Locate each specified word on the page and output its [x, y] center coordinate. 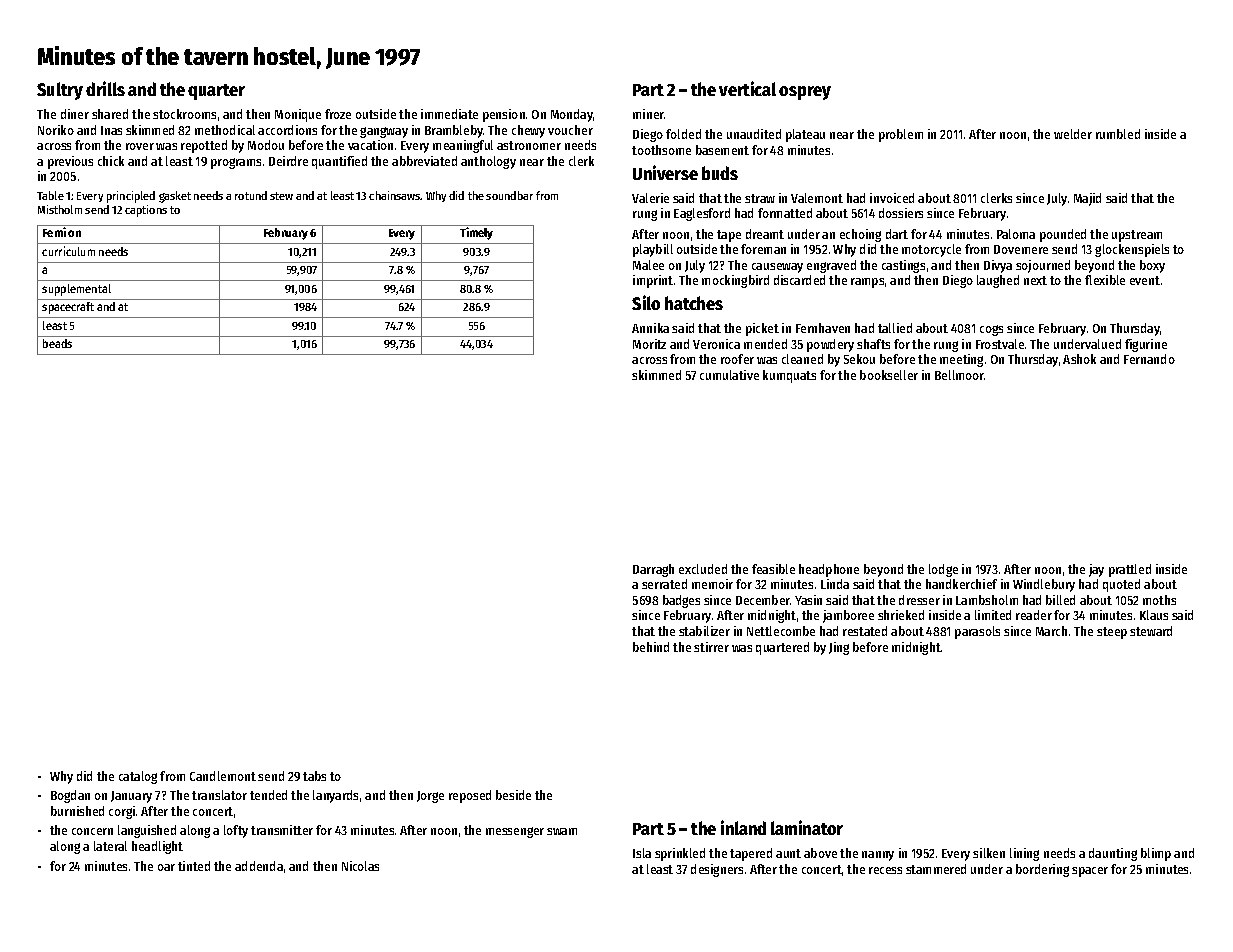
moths [1159, 600]
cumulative [729, 375]
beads [57, 343]
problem [901, 135]
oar [166, 867]
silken [989, 853]
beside [513, 795]
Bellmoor [959, 375]
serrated [664, 584]
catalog [138, 777]
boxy [1152, 266]
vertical [747, 88]
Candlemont [223, 776]
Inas [111, 130]
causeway [777, 268]
